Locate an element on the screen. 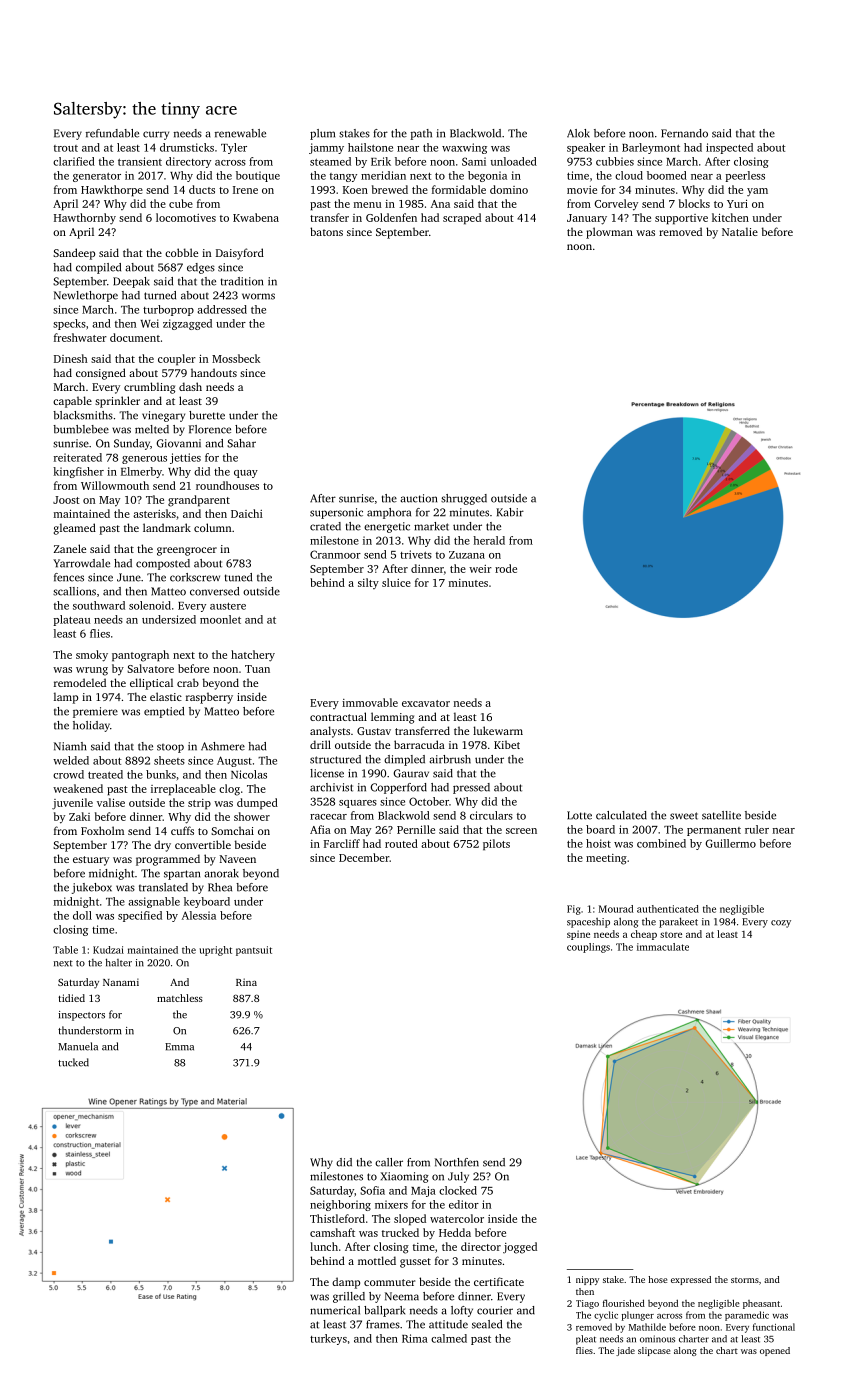  Farcliff is located at coordinates (342, 843).
